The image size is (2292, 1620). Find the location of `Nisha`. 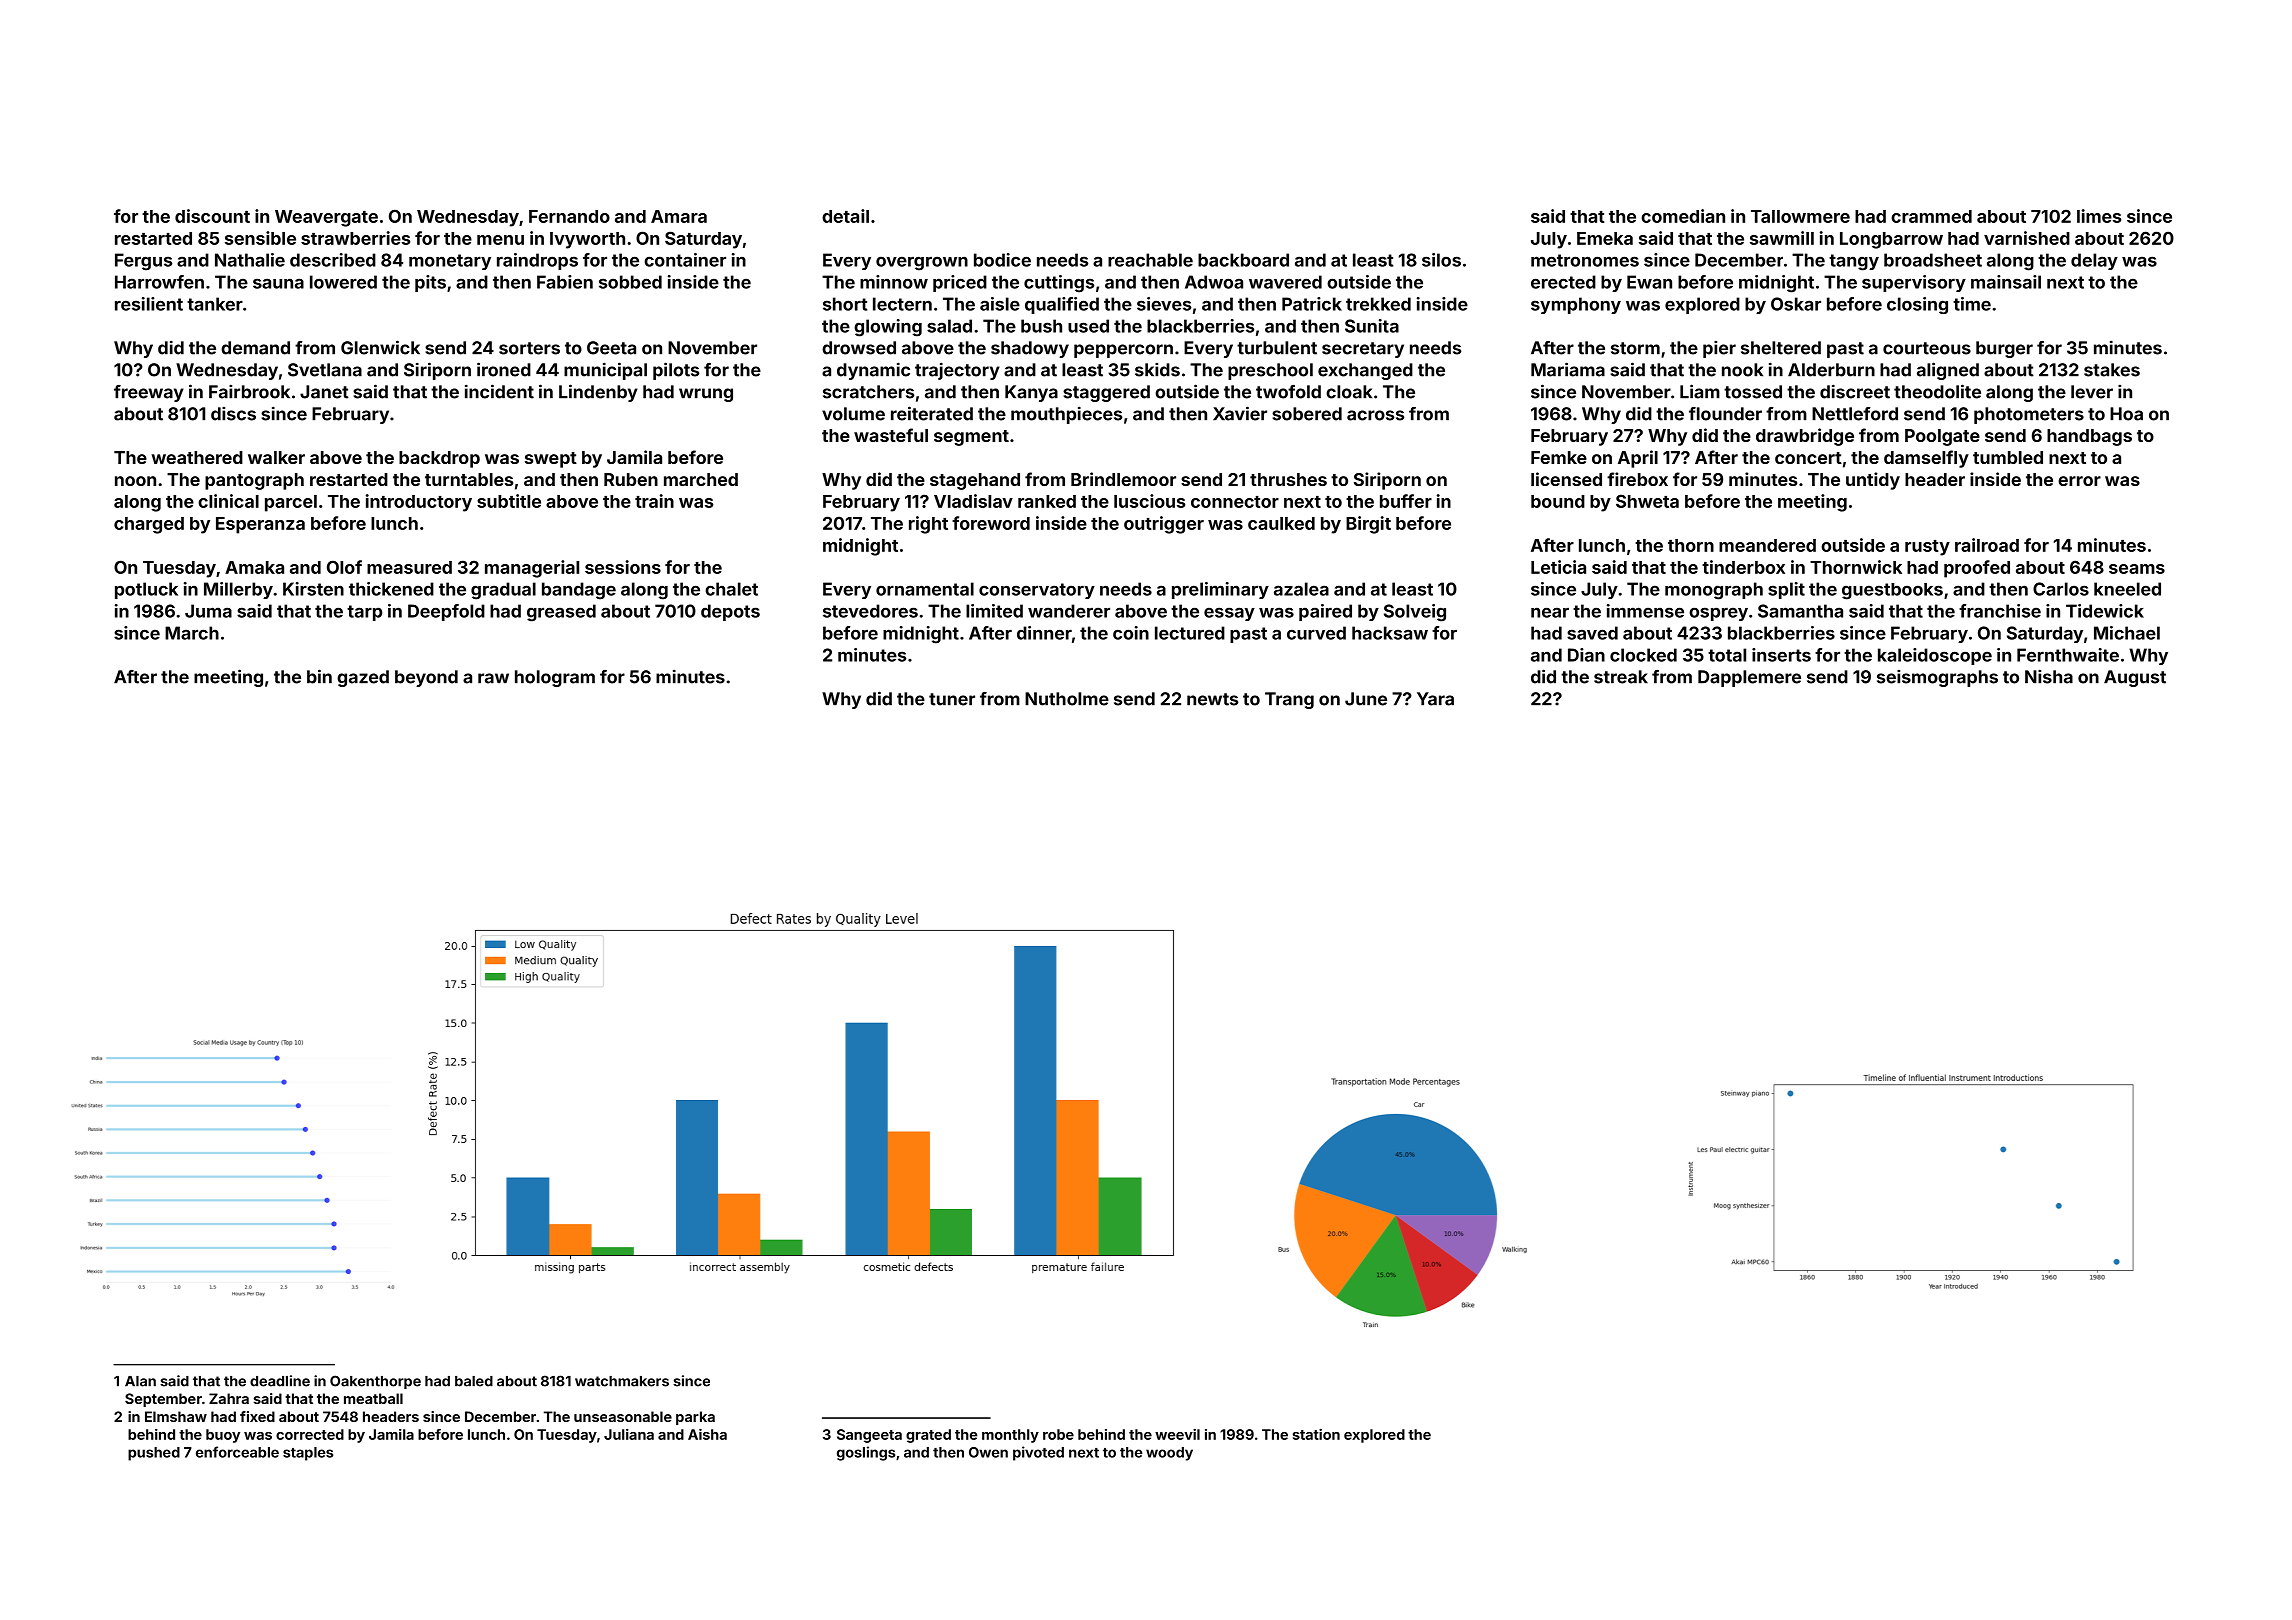

Nisha is located at coordinates (2049, 677).
